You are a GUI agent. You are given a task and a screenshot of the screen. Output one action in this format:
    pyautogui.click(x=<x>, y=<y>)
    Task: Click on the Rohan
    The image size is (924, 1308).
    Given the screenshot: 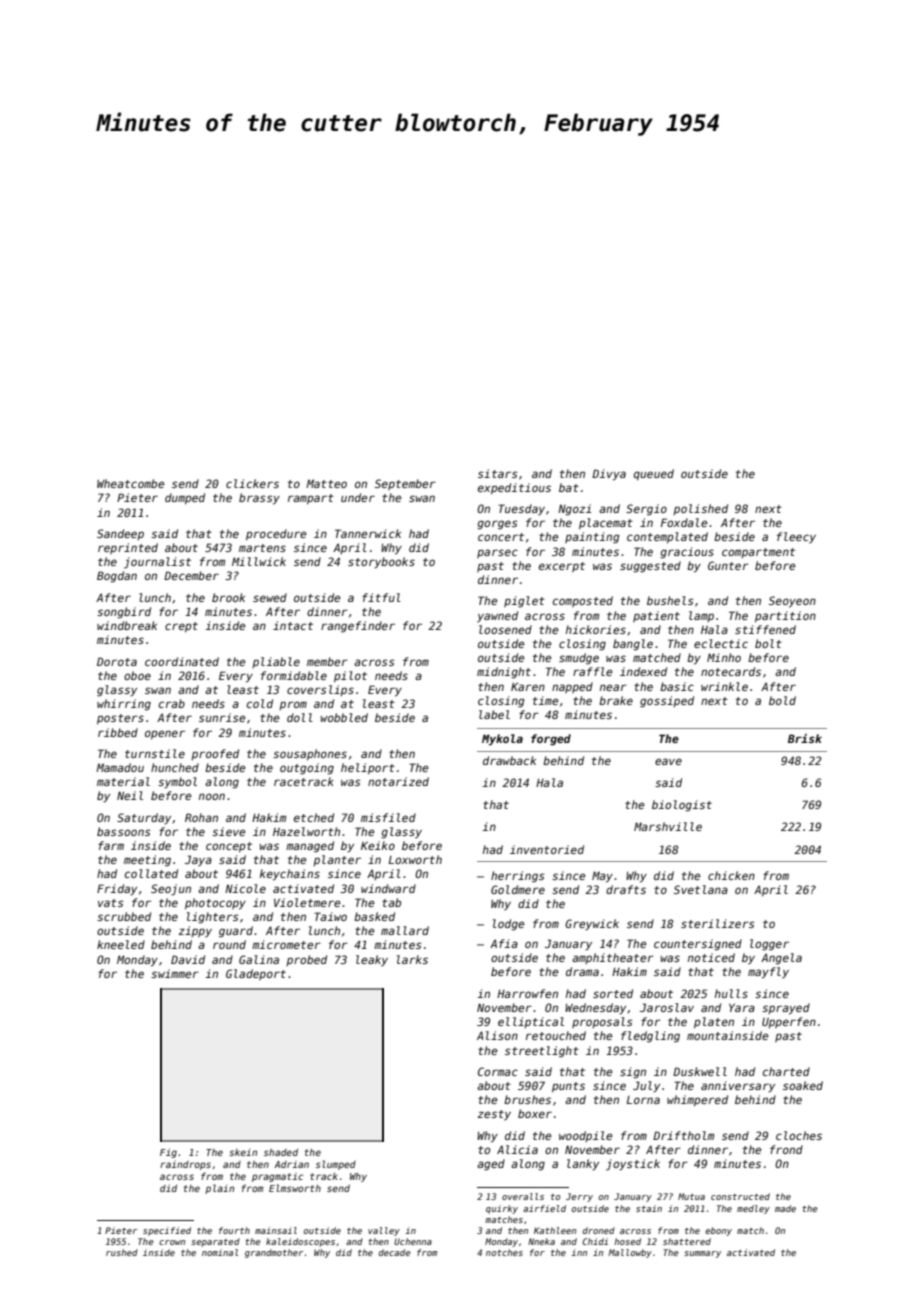 What is the action you would take?
    pyautogui.click(x=201, y=817)
